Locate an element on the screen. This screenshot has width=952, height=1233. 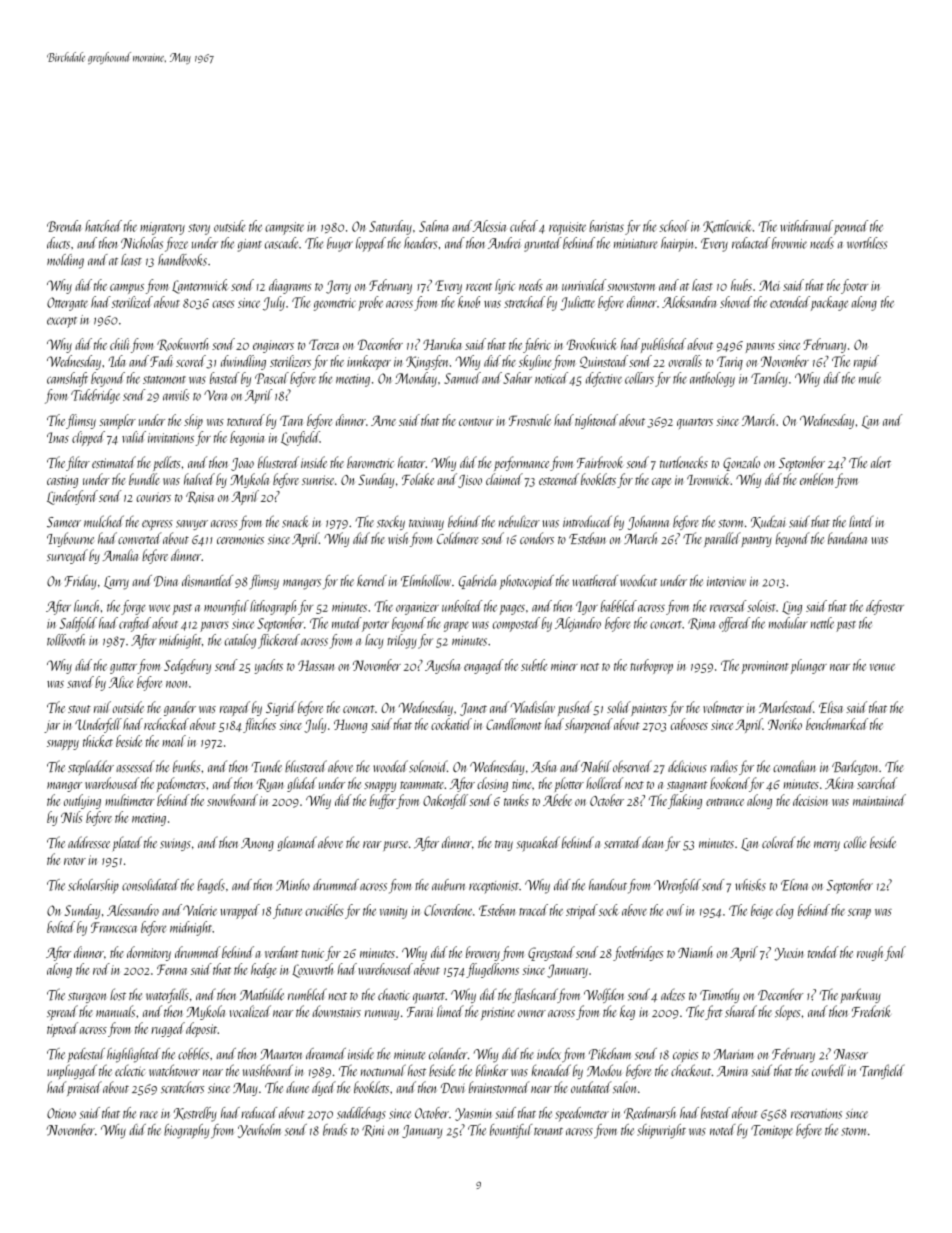
tenant is located at coordinates (548, 1132).
